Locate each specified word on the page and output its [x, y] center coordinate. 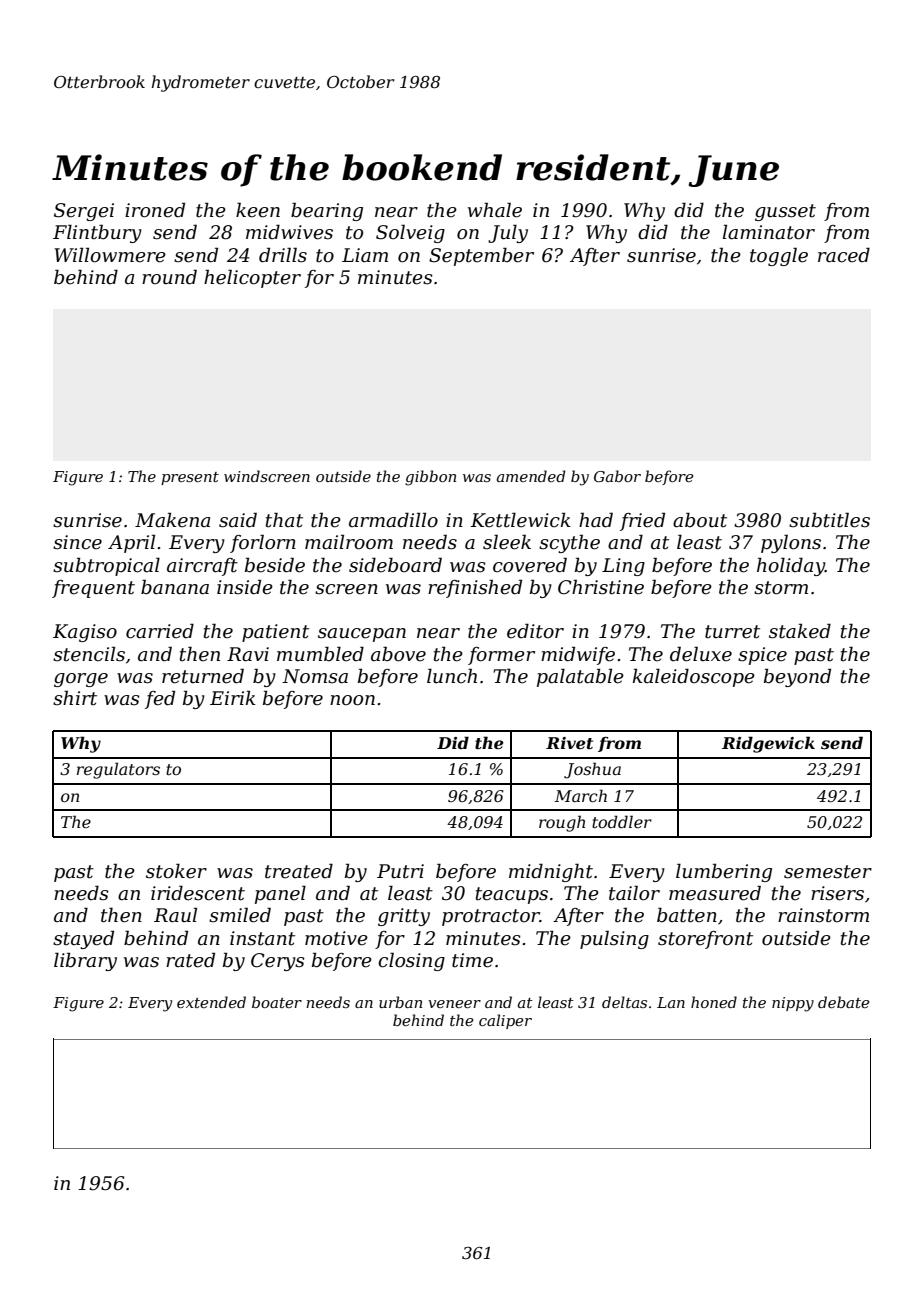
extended [211, 1002]
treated [299, 871]
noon [352, 700]
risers [837, 893]
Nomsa [315, 676]
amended [531, 476]
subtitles [829, 520]
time [472, 960]
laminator [769, 232]
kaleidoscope [694, 677]
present [190, 478]
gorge [81, 680]
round [169, 277]
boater [277, 1002]
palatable [580, 677]
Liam [365, 255]
